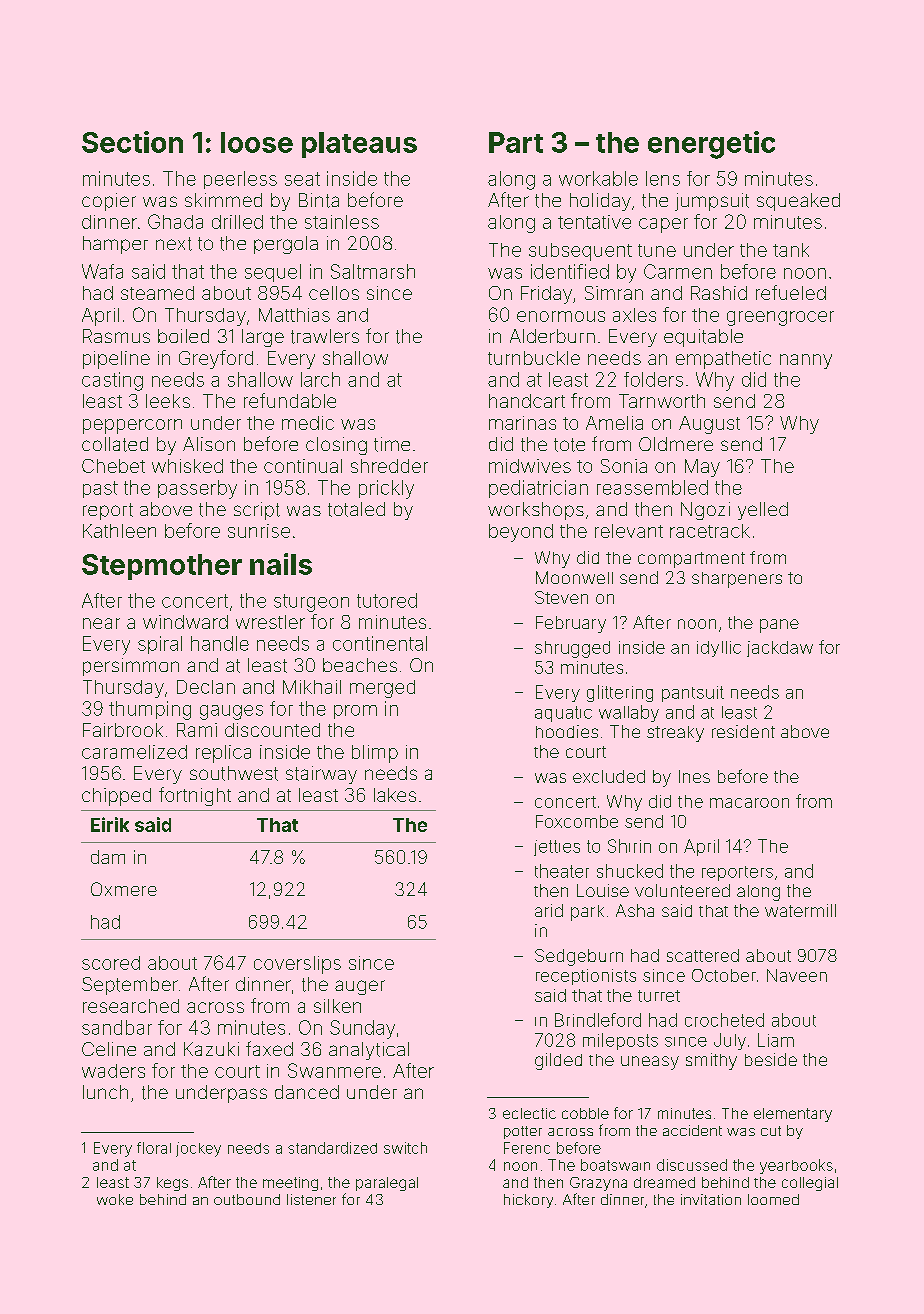 This page has width=924, height=1314. Describe the element at coordinates (105, 1092) in the page. I see `lunch` at that location.
